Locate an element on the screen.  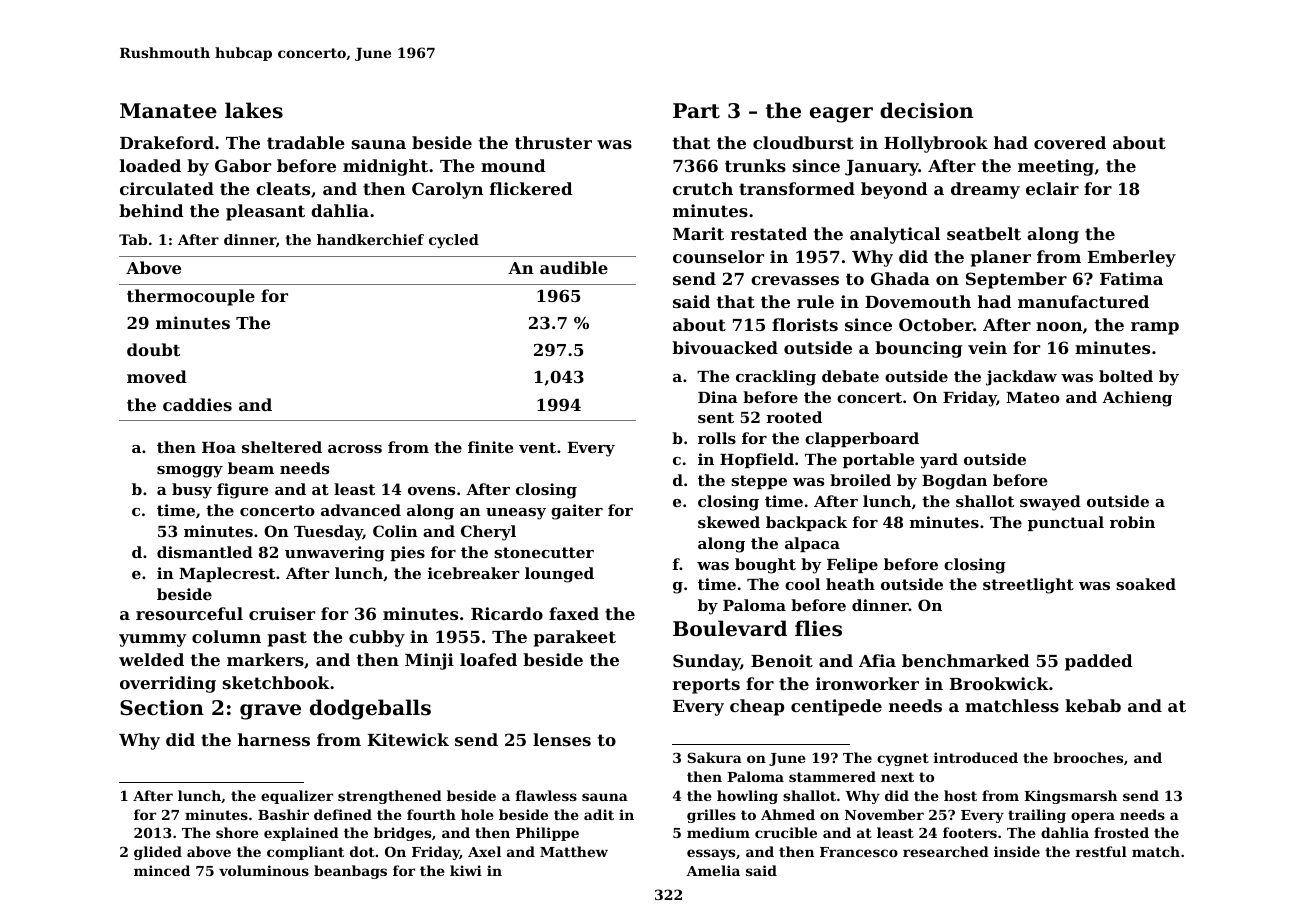
loafed is located at coordinates (488, 659).
